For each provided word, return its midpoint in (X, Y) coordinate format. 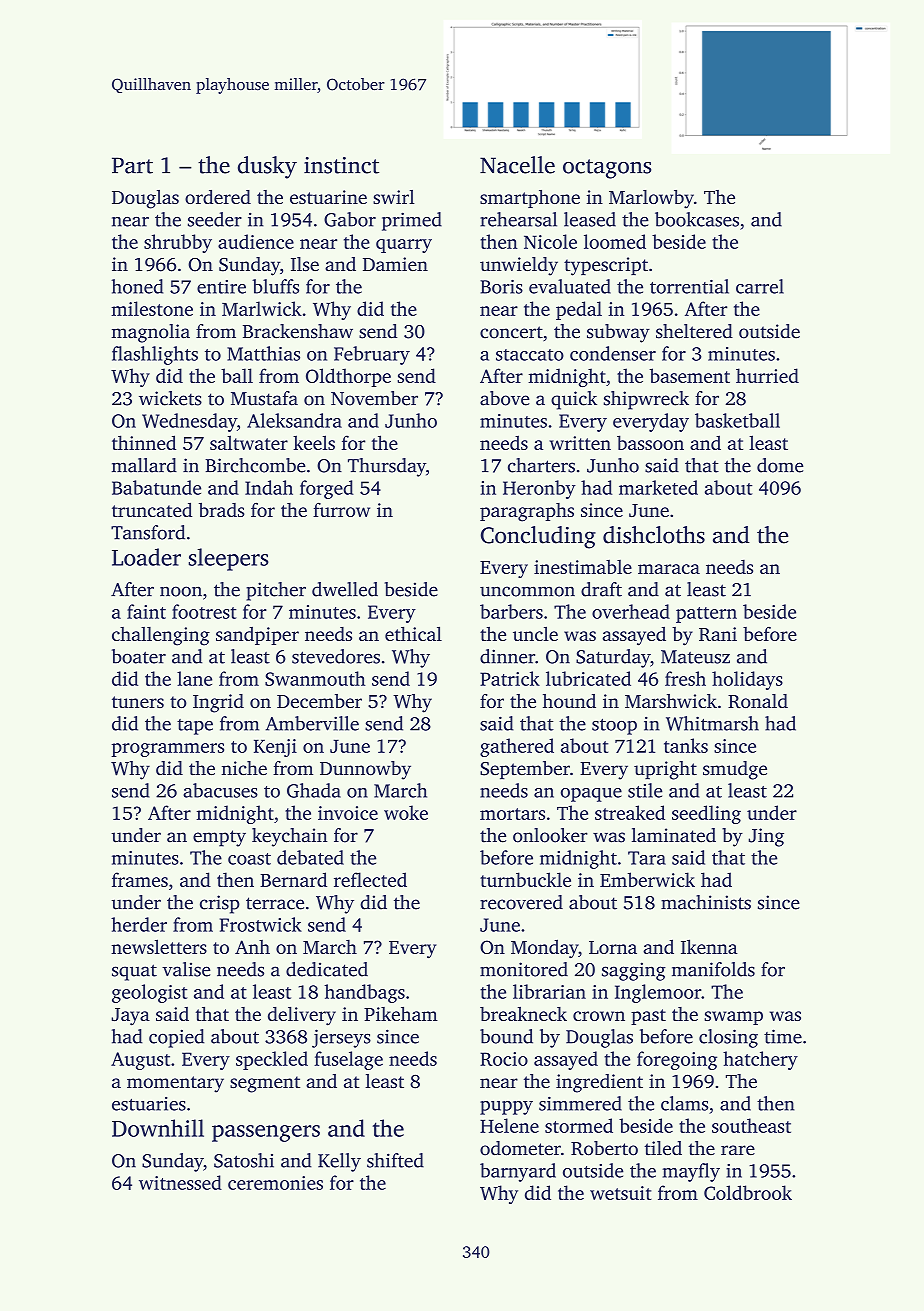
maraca (669, 569)
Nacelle (517, 165)
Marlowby (651, 199)
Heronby (539, 489)
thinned (144, 442)
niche (244, 768)
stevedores (336, 656)
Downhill (158, 1128)
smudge (735, 770)
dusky (267, 167)
